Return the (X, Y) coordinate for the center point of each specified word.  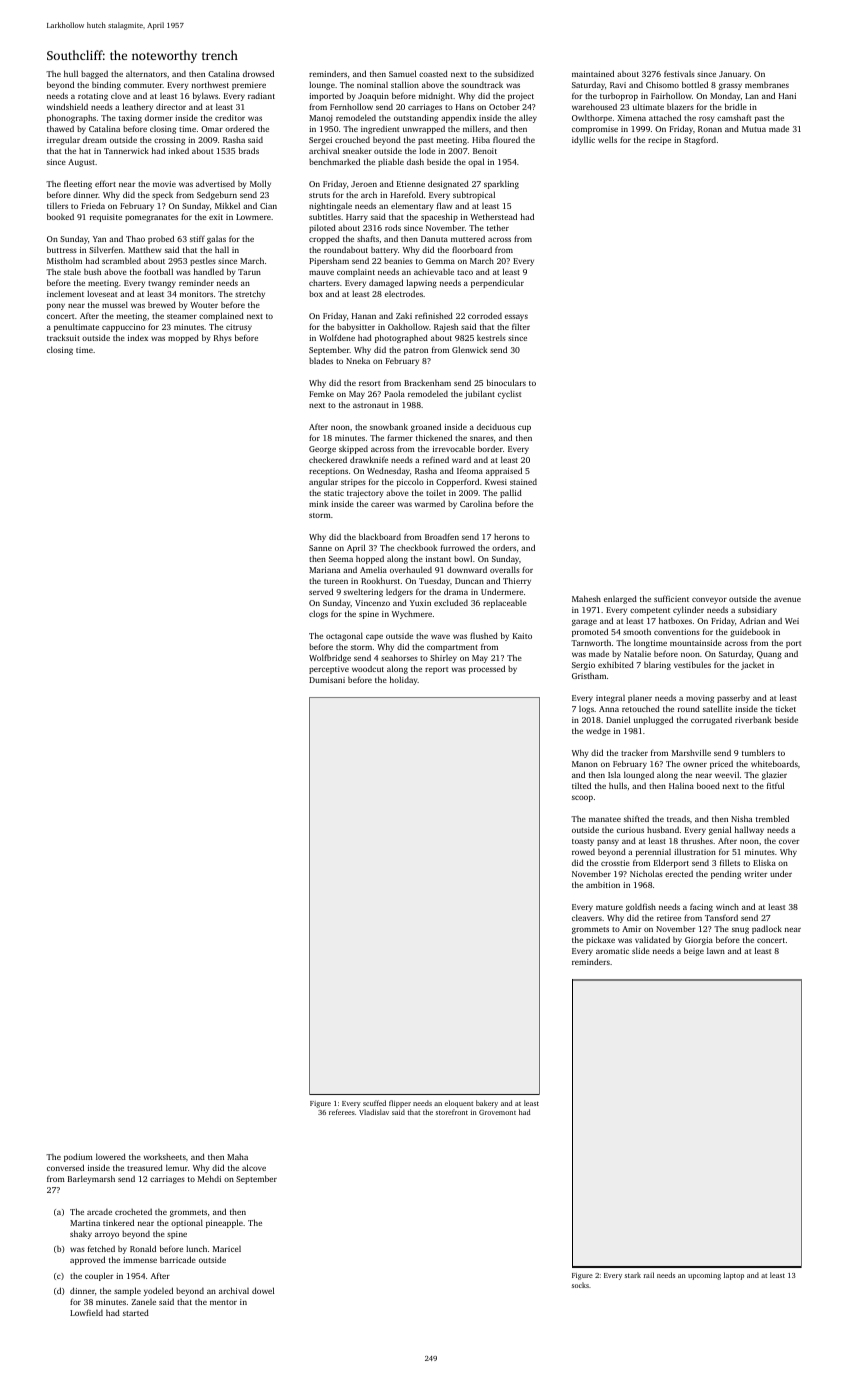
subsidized (514, 74)
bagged (94, 75)
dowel (263, 1290)
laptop (734, 1276)
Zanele (143, 1302)
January (734, 75)
